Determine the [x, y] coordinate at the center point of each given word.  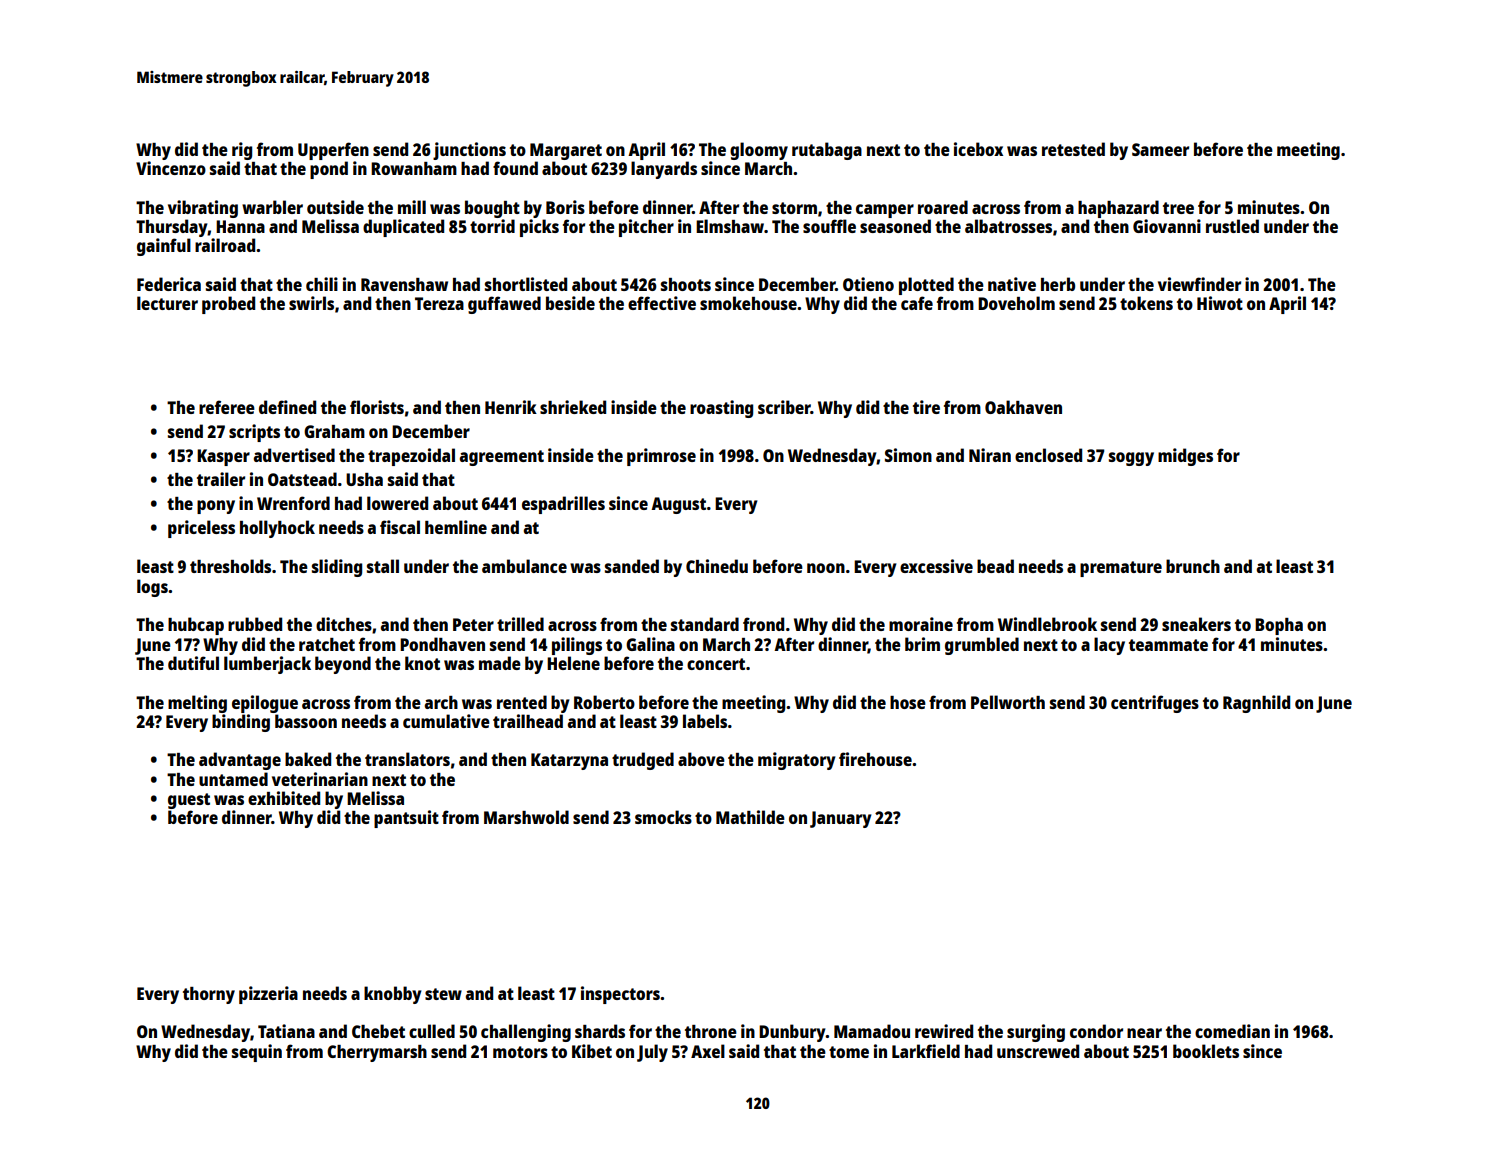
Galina [650, 644]
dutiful [193, 663]
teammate [1168, 645]
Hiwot [1220, 303]
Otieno [868, 284]
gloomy [759, 151]
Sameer [1160, 149]
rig [242, 151]
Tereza [439, 303]
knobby [392, 995]
